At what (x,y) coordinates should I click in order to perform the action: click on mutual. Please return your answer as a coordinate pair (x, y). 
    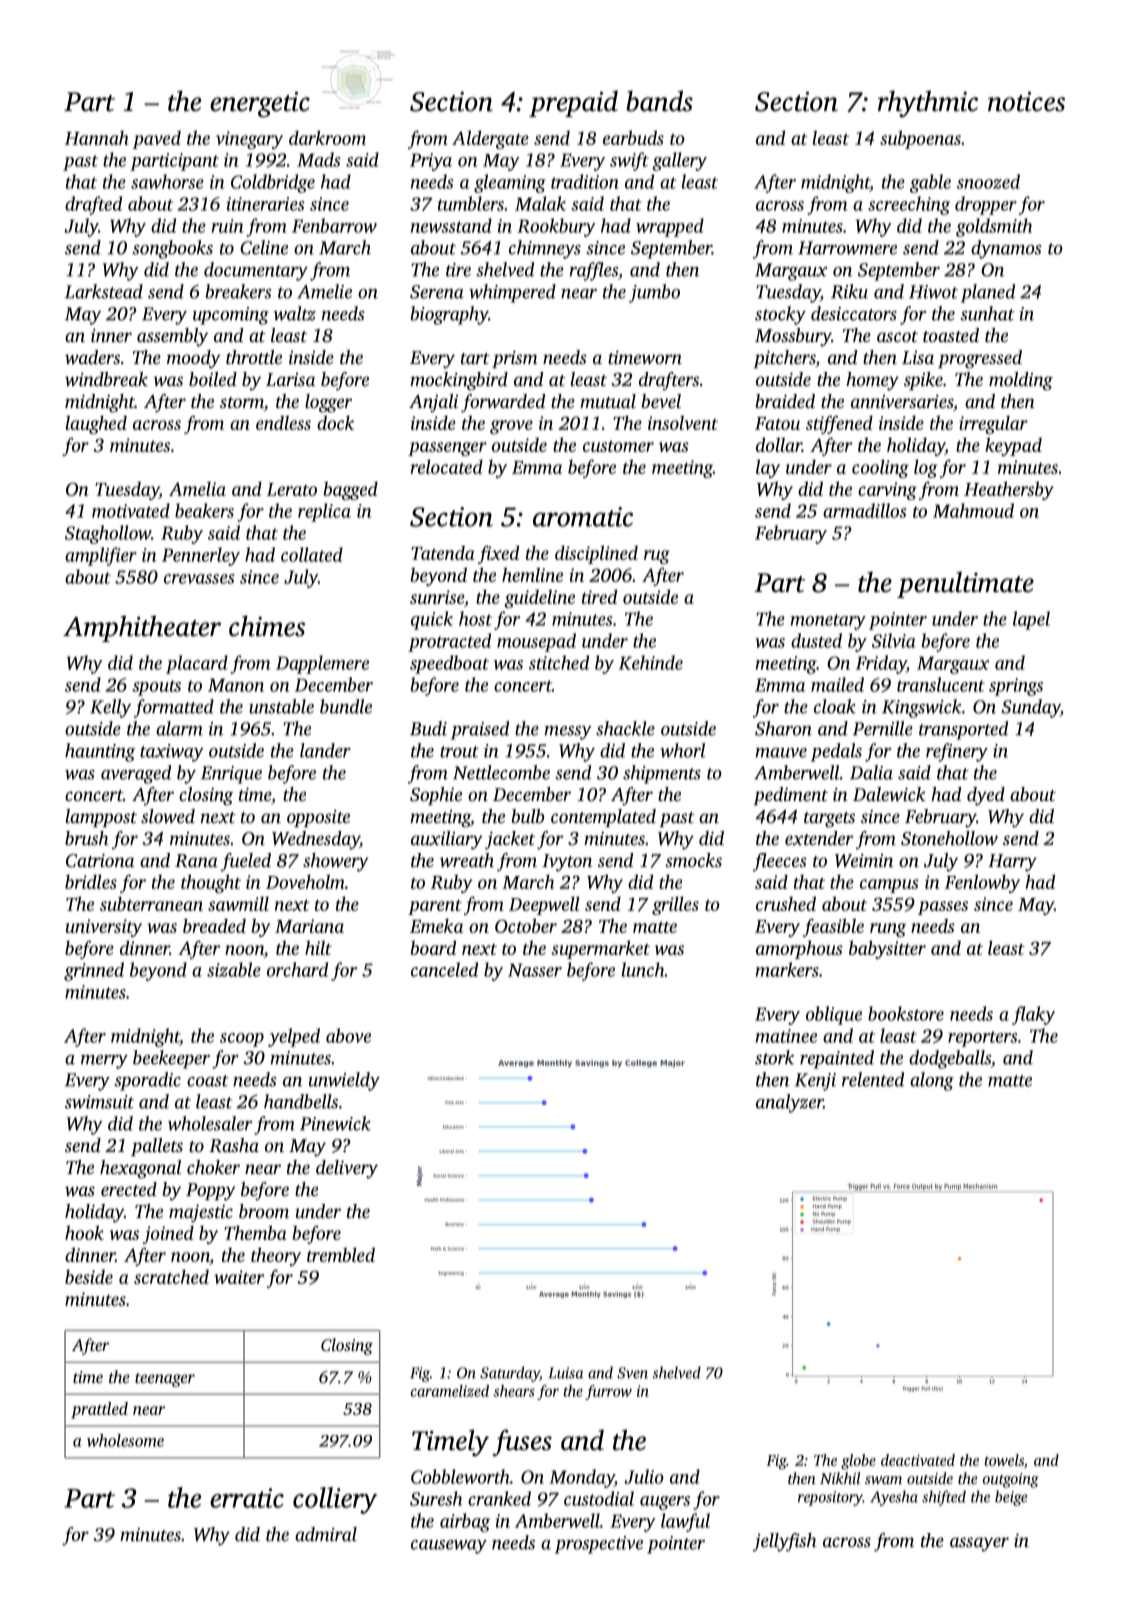
    Looking at the image, I should click on (608, 401).
